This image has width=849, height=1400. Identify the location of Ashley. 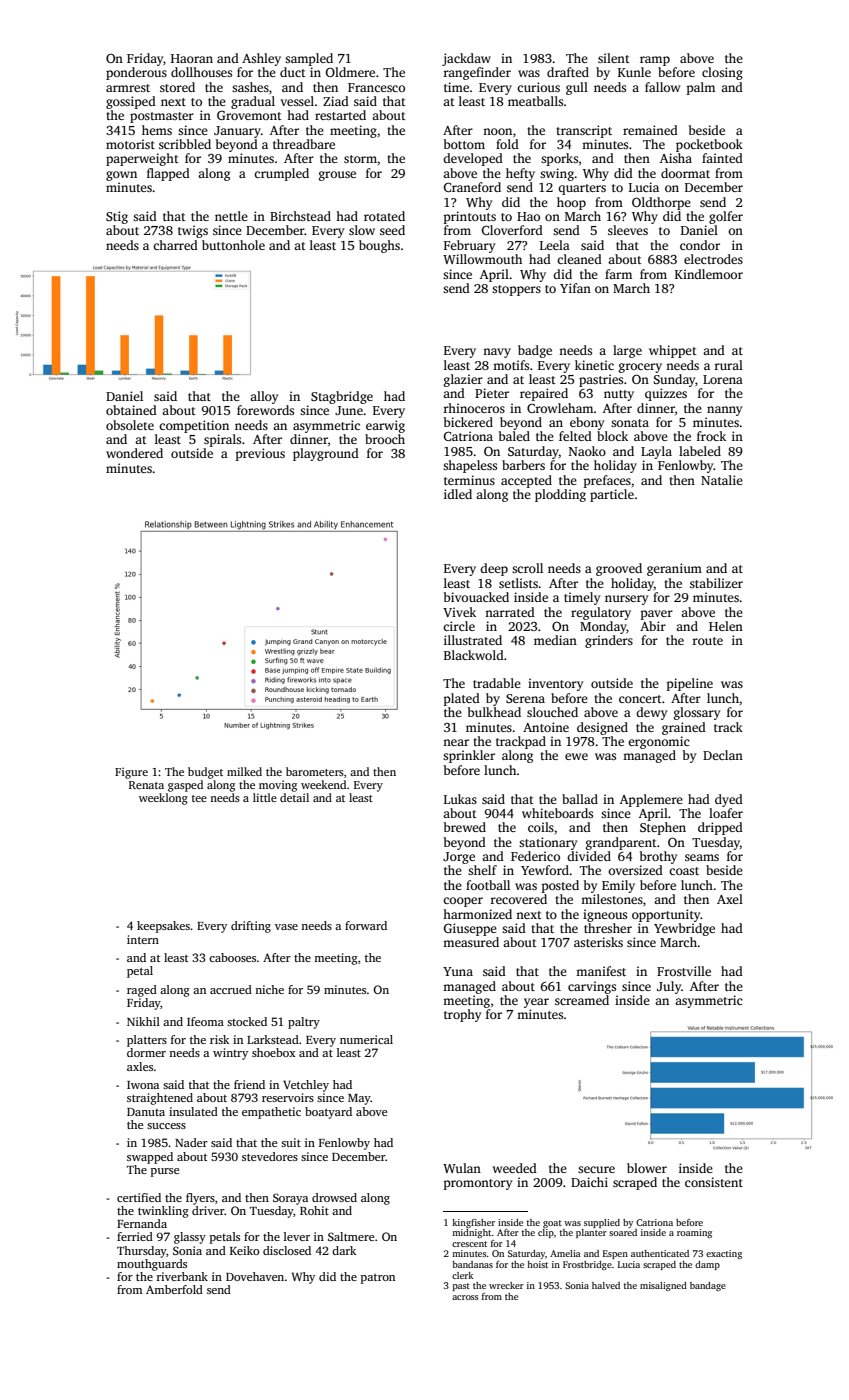
(261, 59).
